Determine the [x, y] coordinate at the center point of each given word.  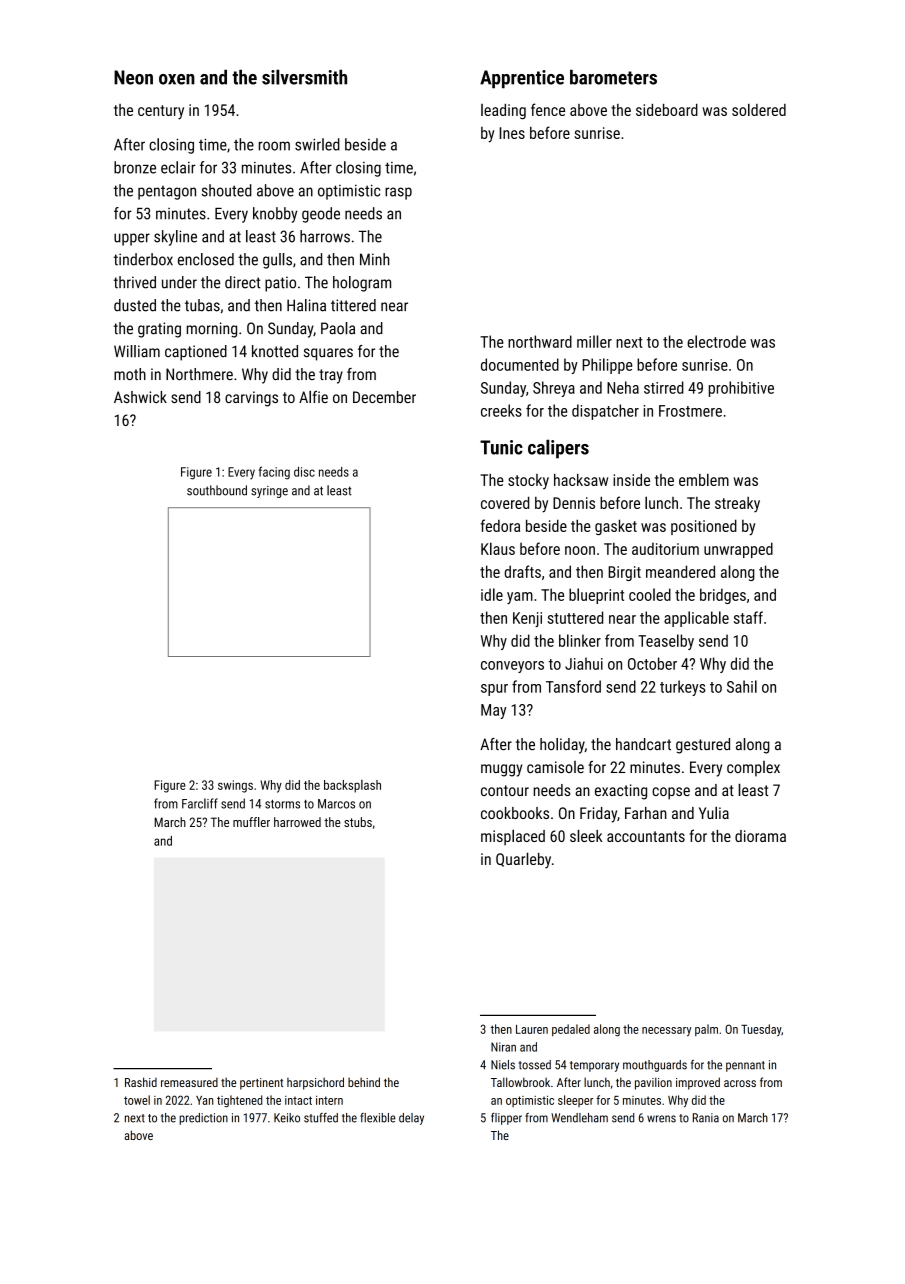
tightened [239, 1101]
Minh [374, 259]
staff [748, 617]
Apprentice [522, 79]
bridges [723, 596]
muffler [251, 822]
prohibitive [741, 389]
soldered [759, 109]
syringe [269, 492]
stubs [358, 822]
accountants [646, 836]
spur [494, 690]
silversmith [304, 77]
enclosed [206, 259]
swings [235, 786]
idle [492, 594]
